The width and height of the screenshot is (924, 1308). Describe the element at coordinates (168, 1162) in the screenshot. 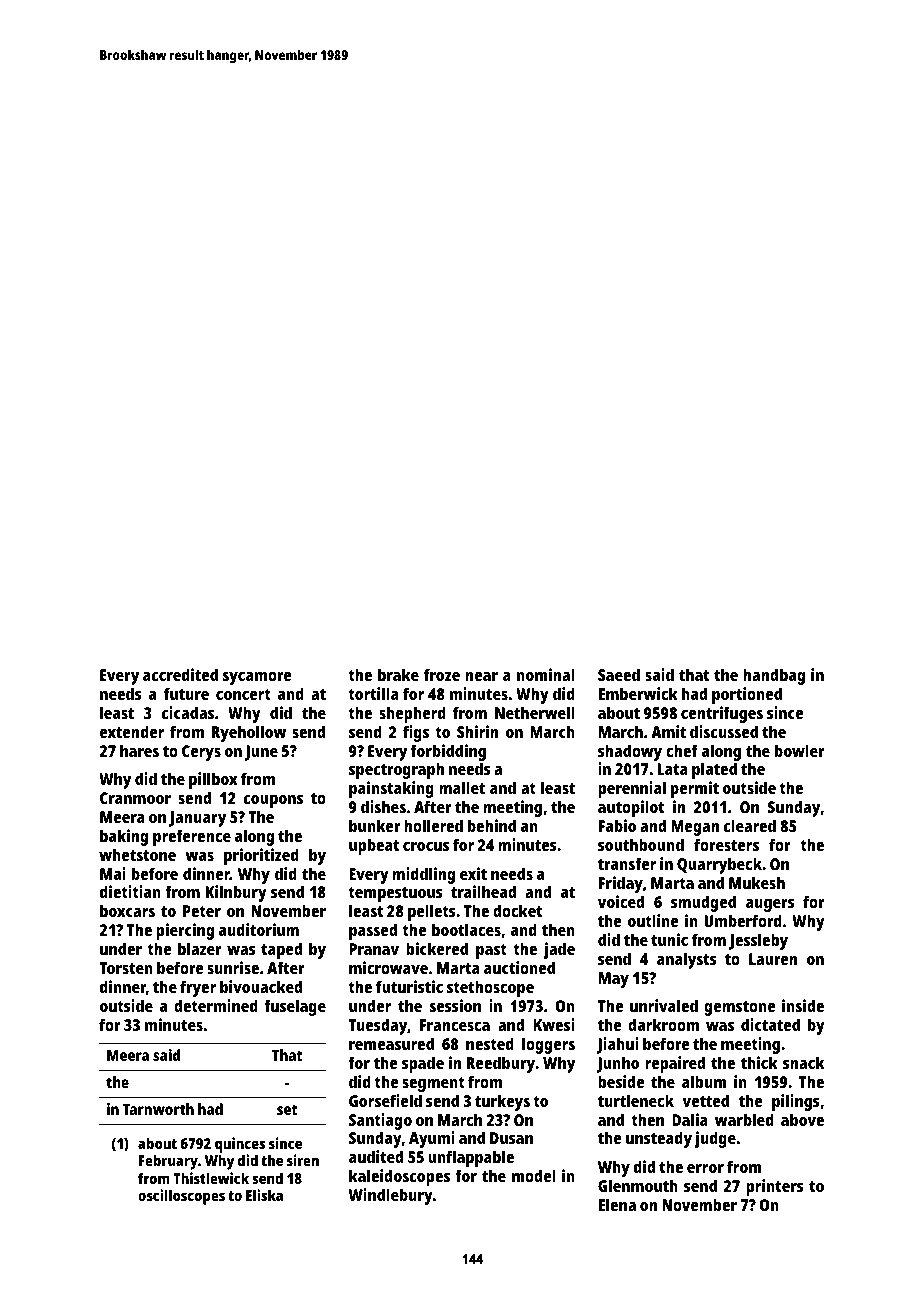

I see `February` at that location.
